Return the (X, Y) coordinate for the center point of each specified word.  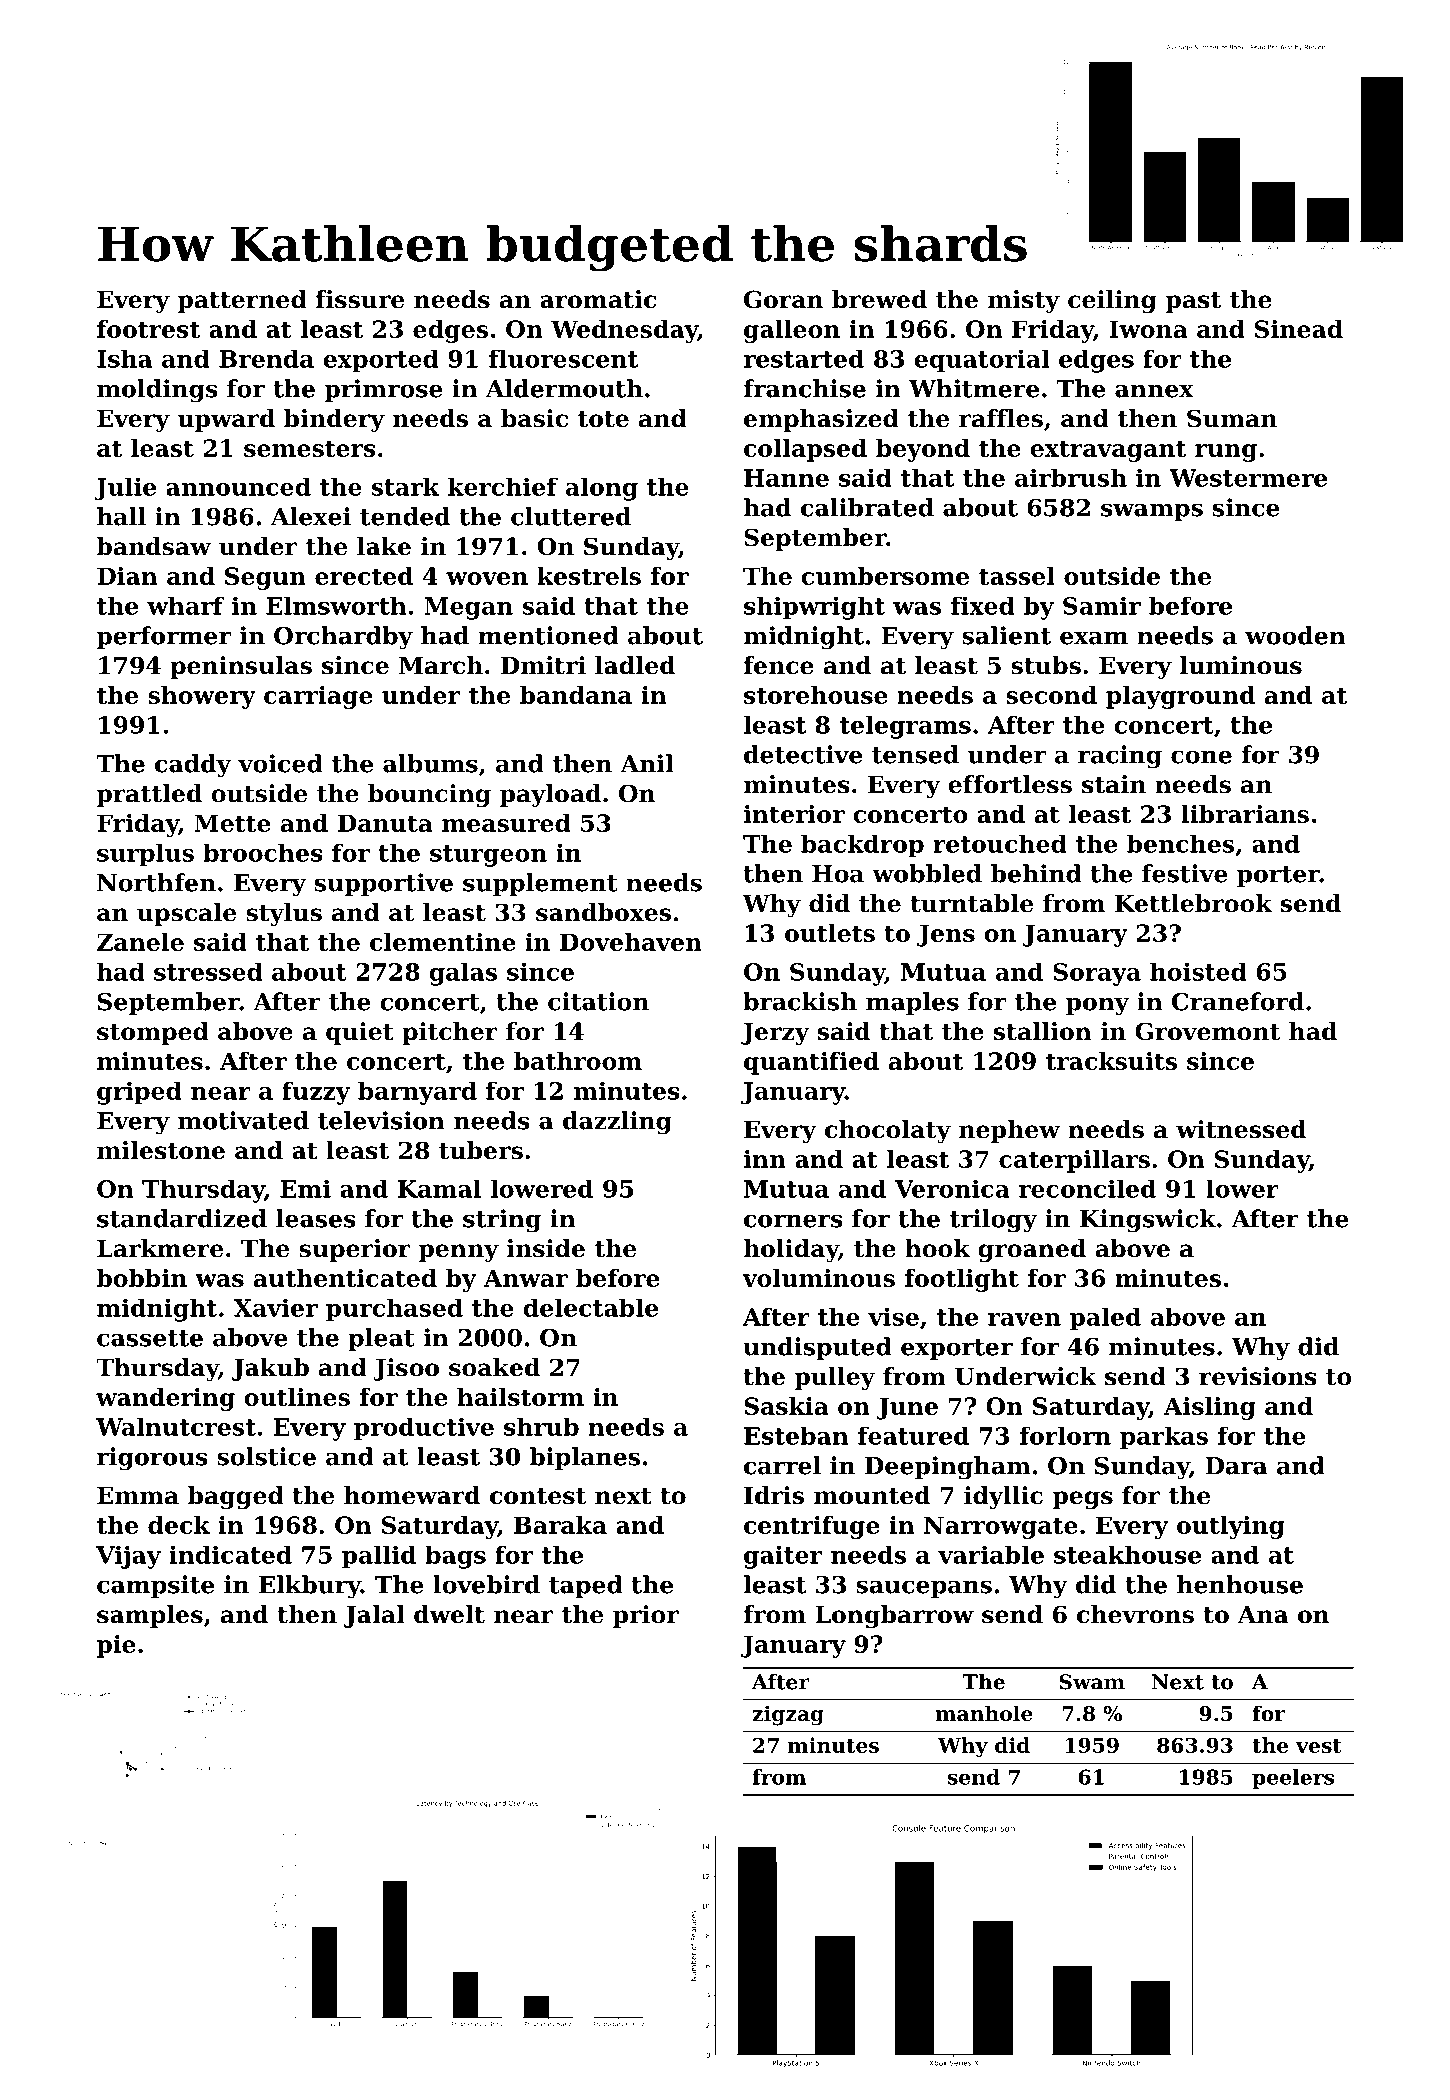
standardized (182, 1218)
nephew (1009, 1131)
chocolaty (888, 1131)
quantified (811, 1063)
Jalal (374, 1616)
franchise (804, 388)
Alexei (311, 516)
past (1193, 302)
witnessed (1241, 1129)
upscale (186, 914)
